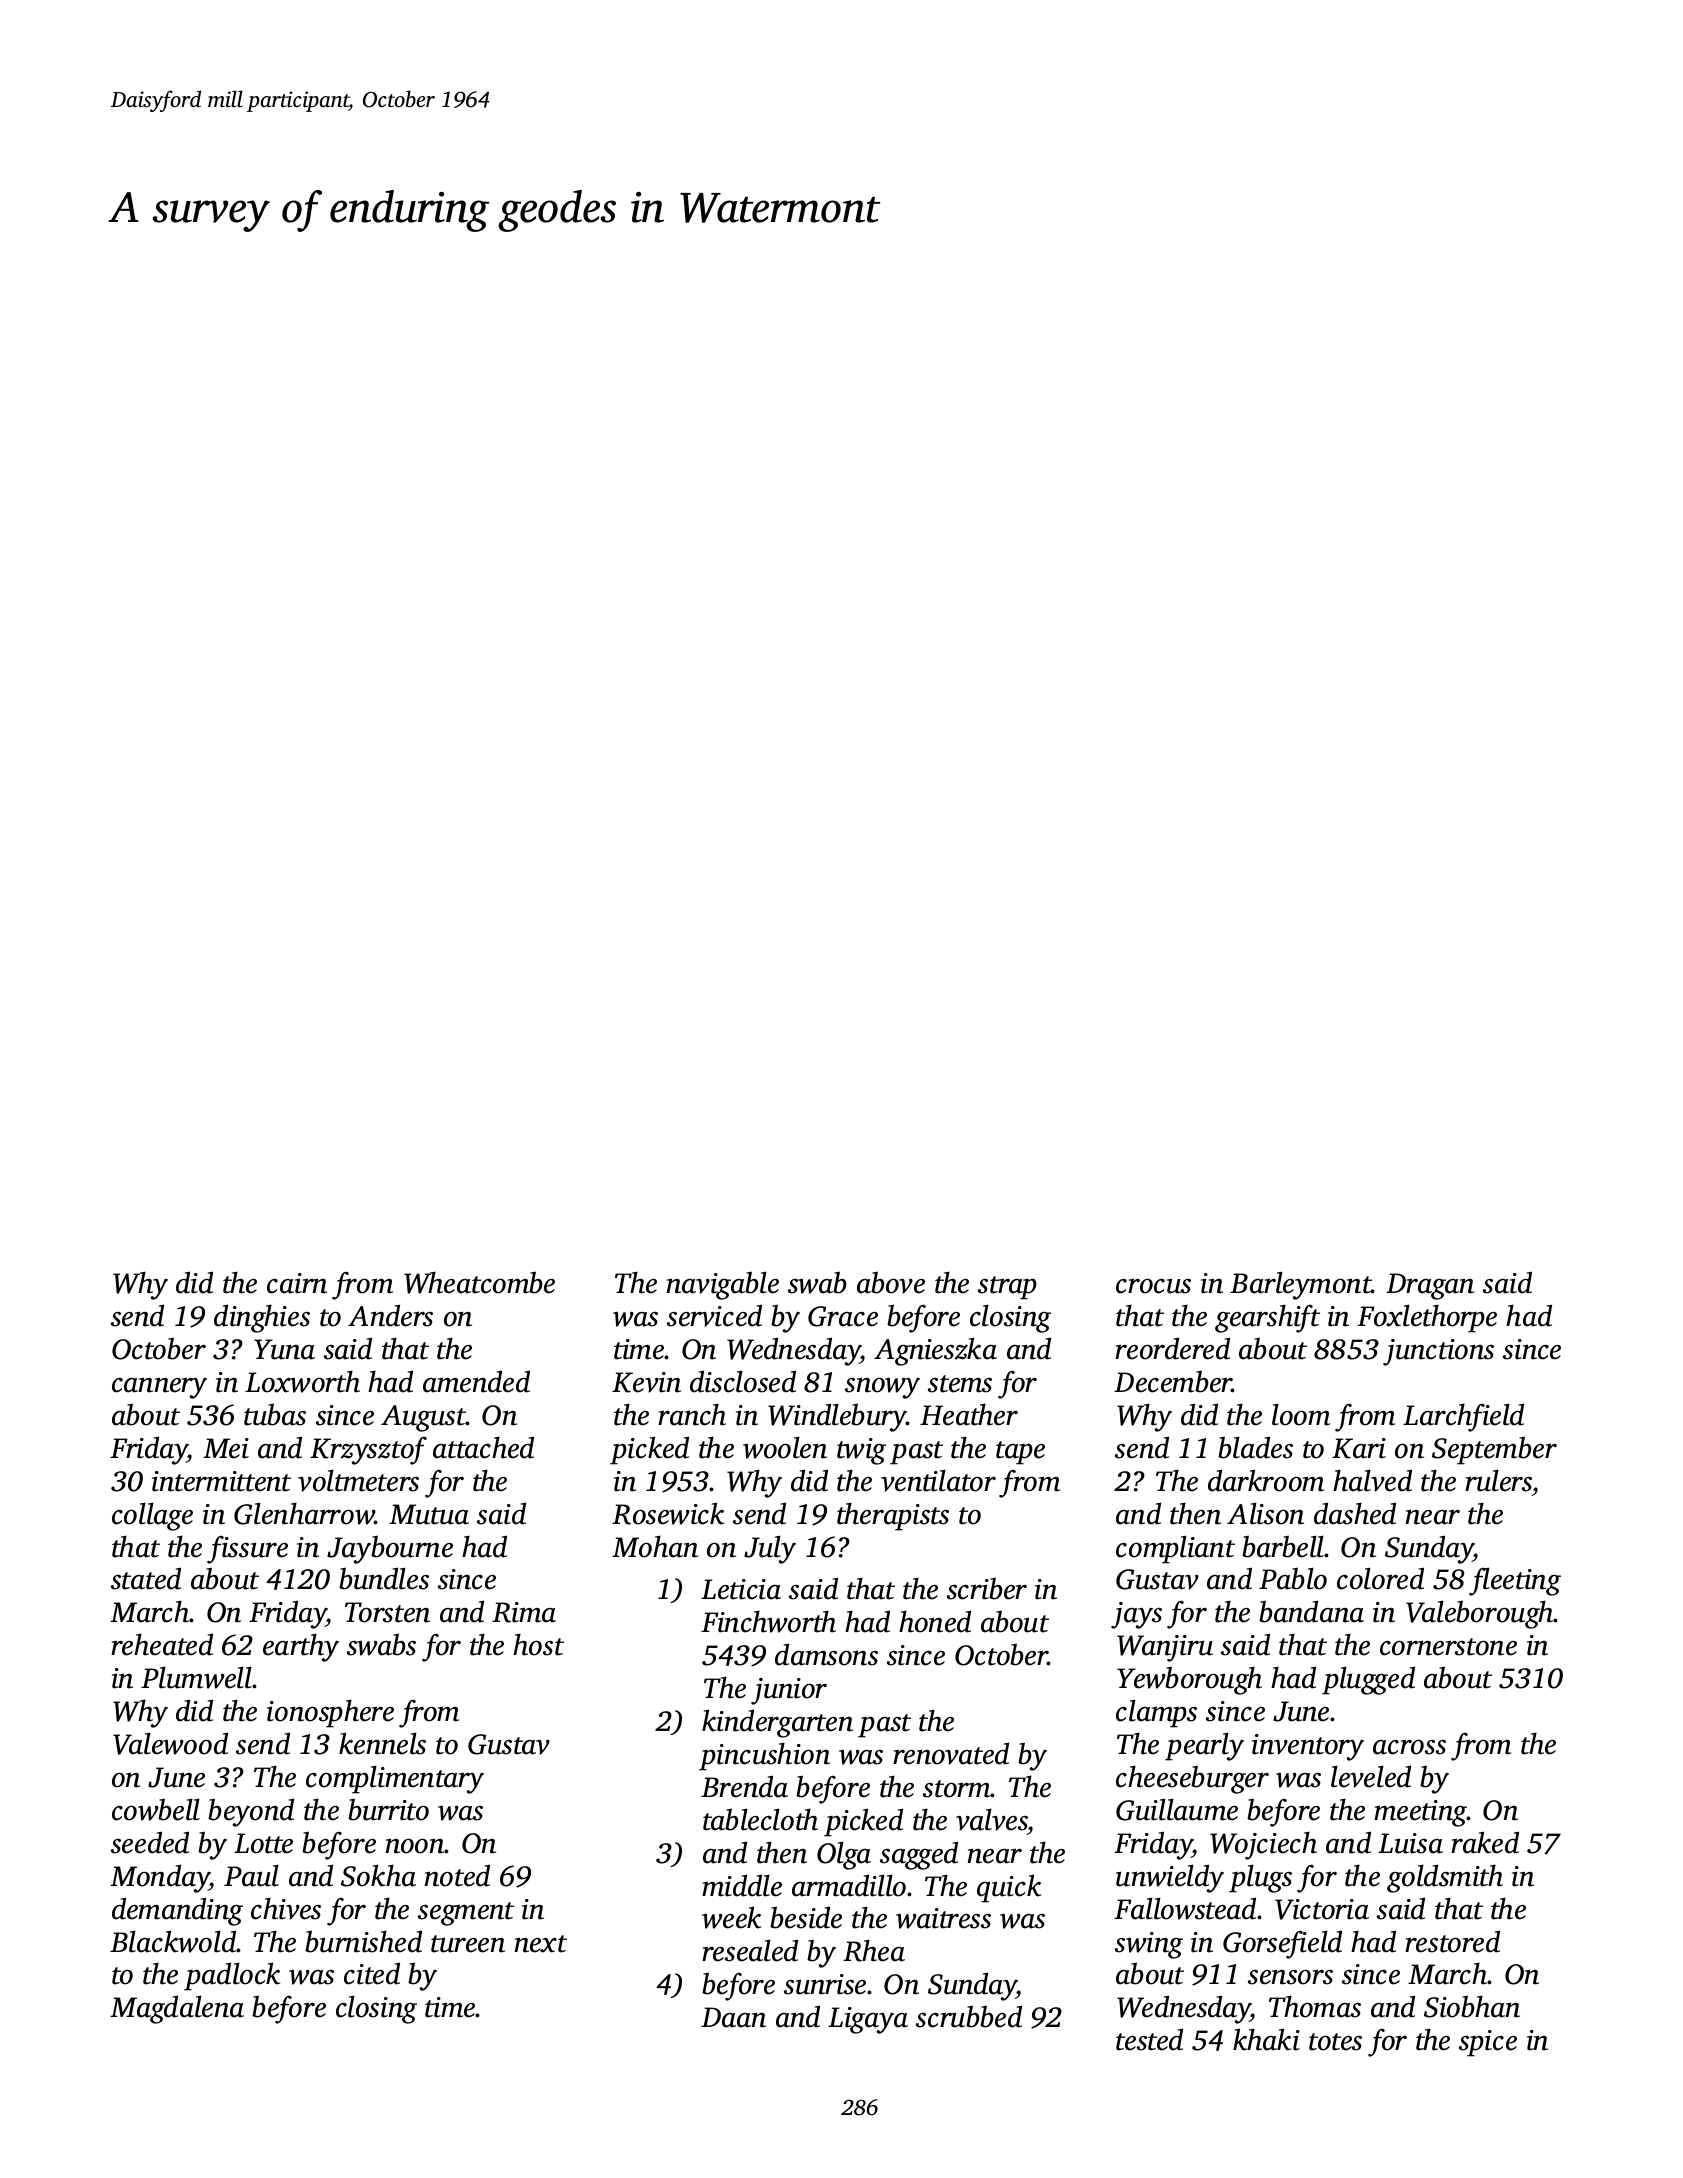 This image has height=2178, width=1683. I want to click on Anders, so click(390, 1315).
